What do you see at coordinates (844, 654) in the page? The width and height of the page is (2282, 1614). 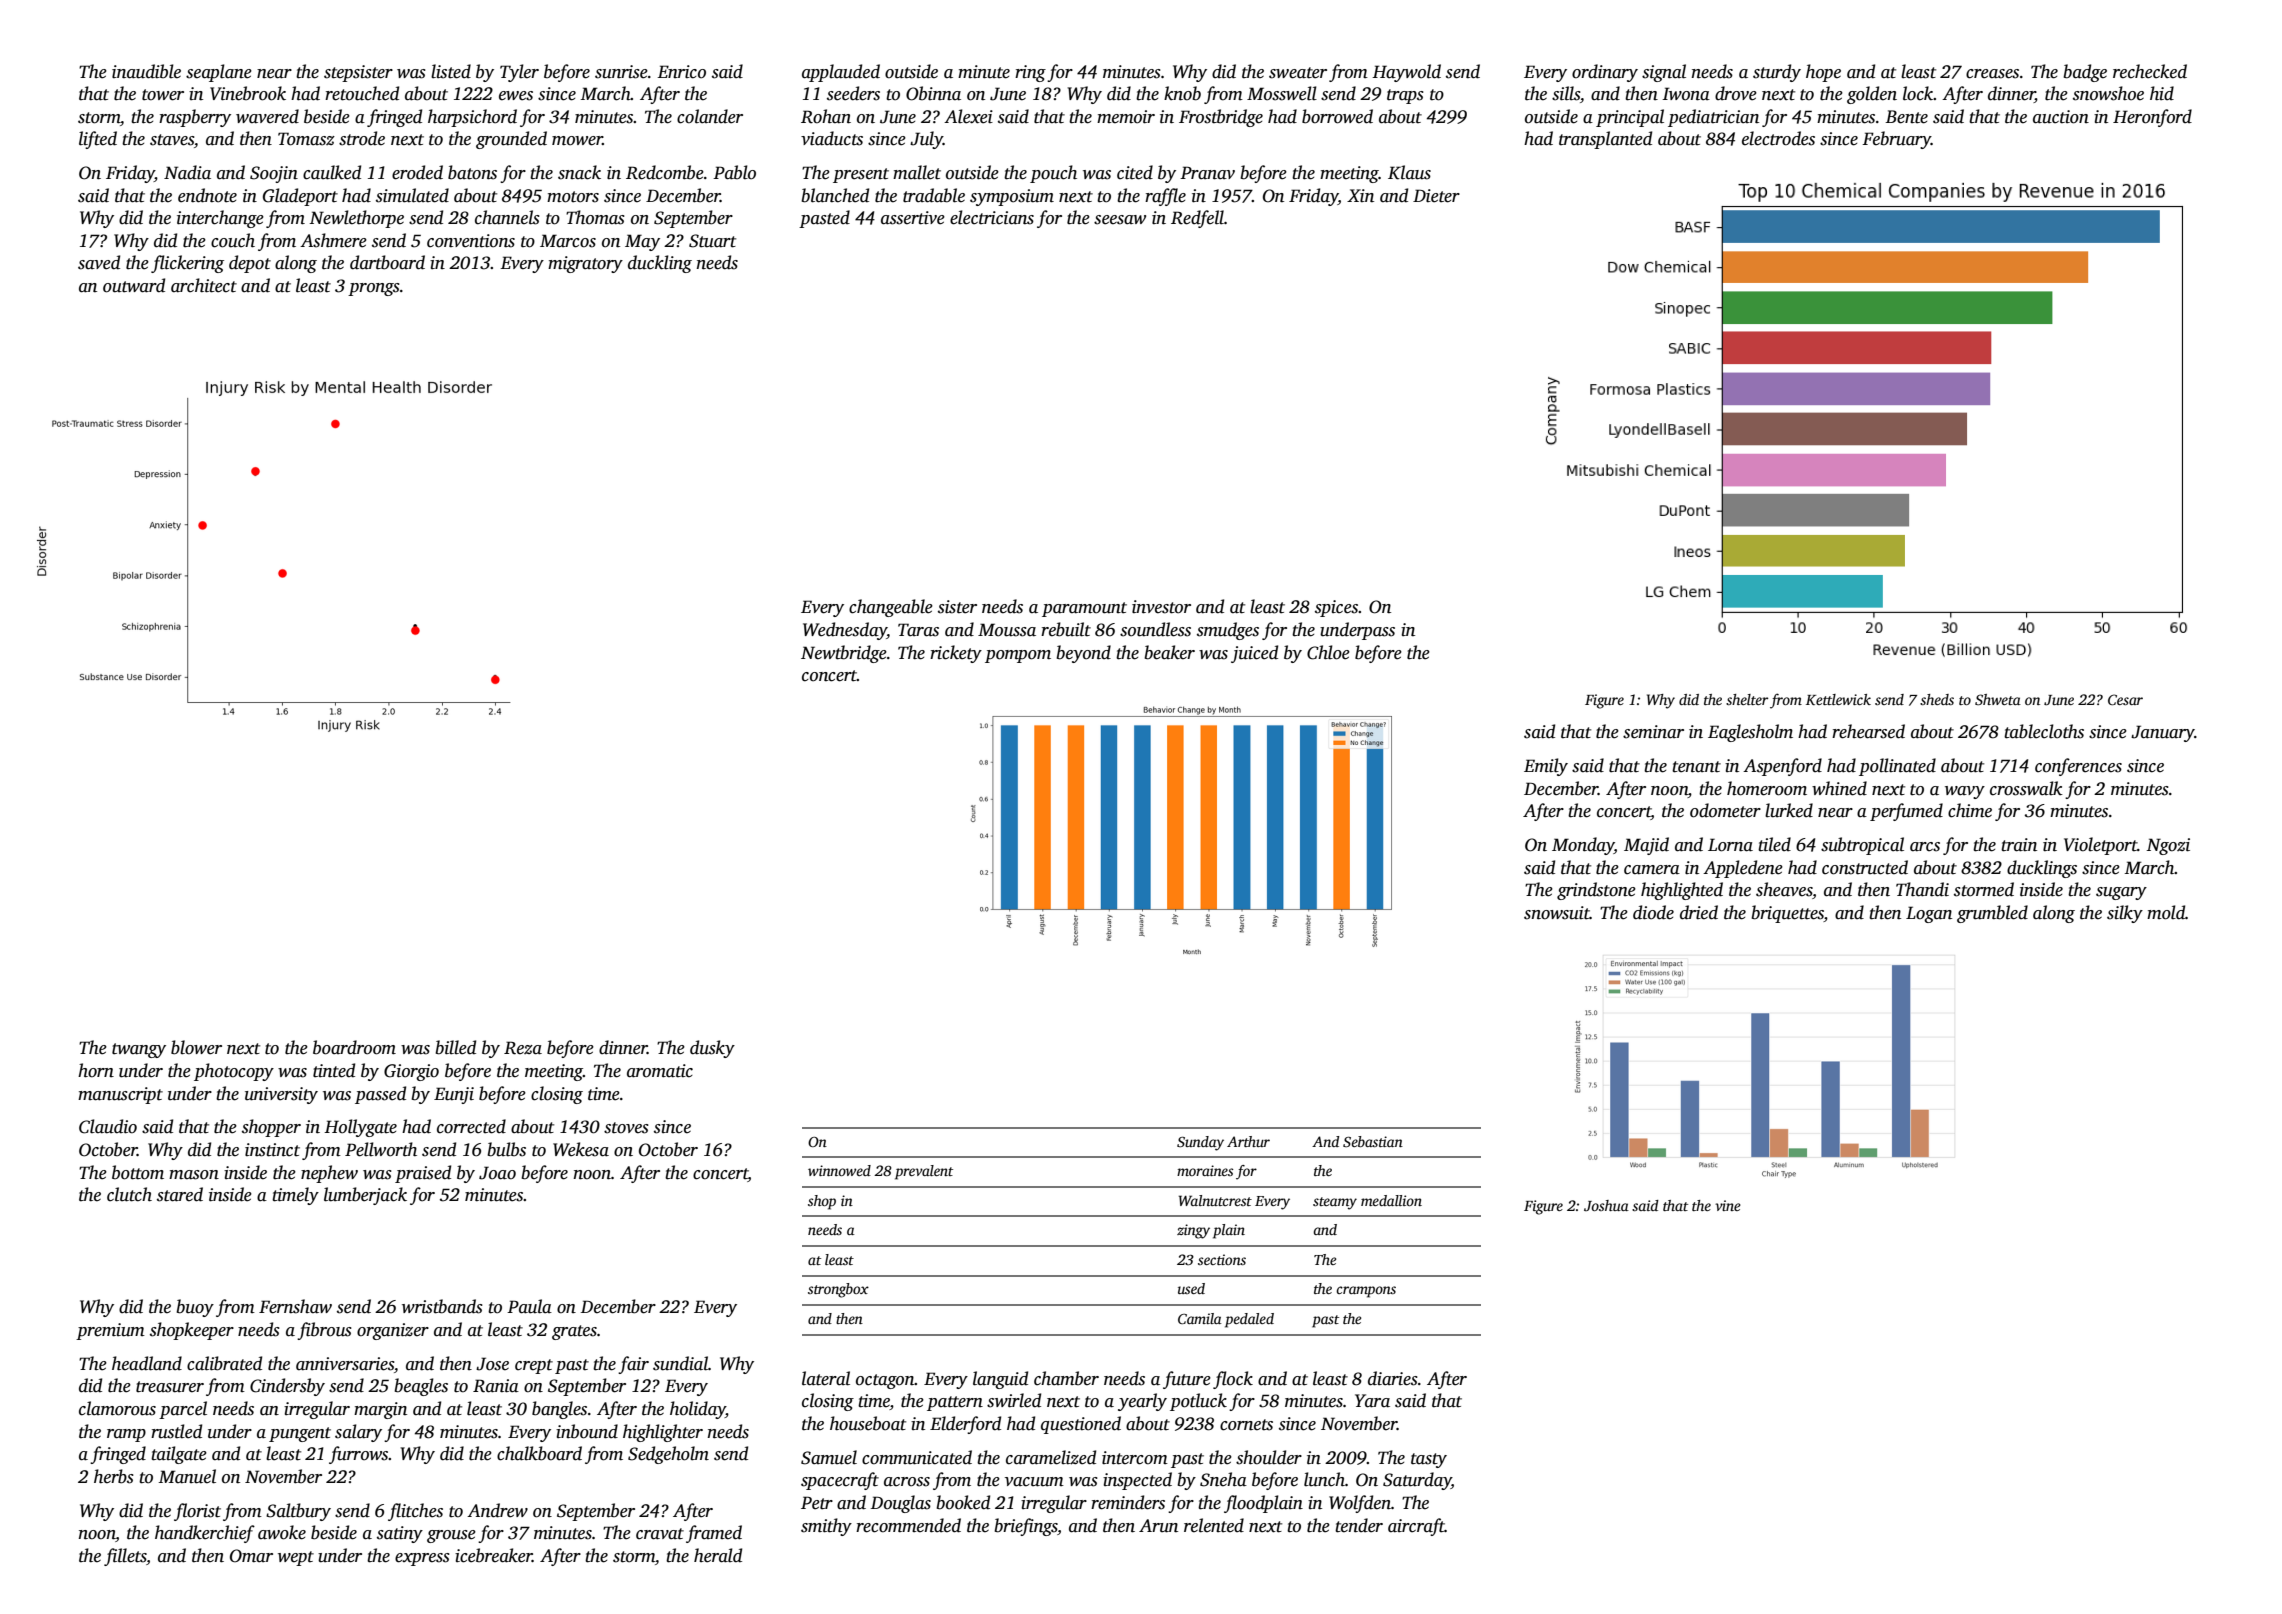 I see `Newtbridge` at bounding box center [844, 654].
